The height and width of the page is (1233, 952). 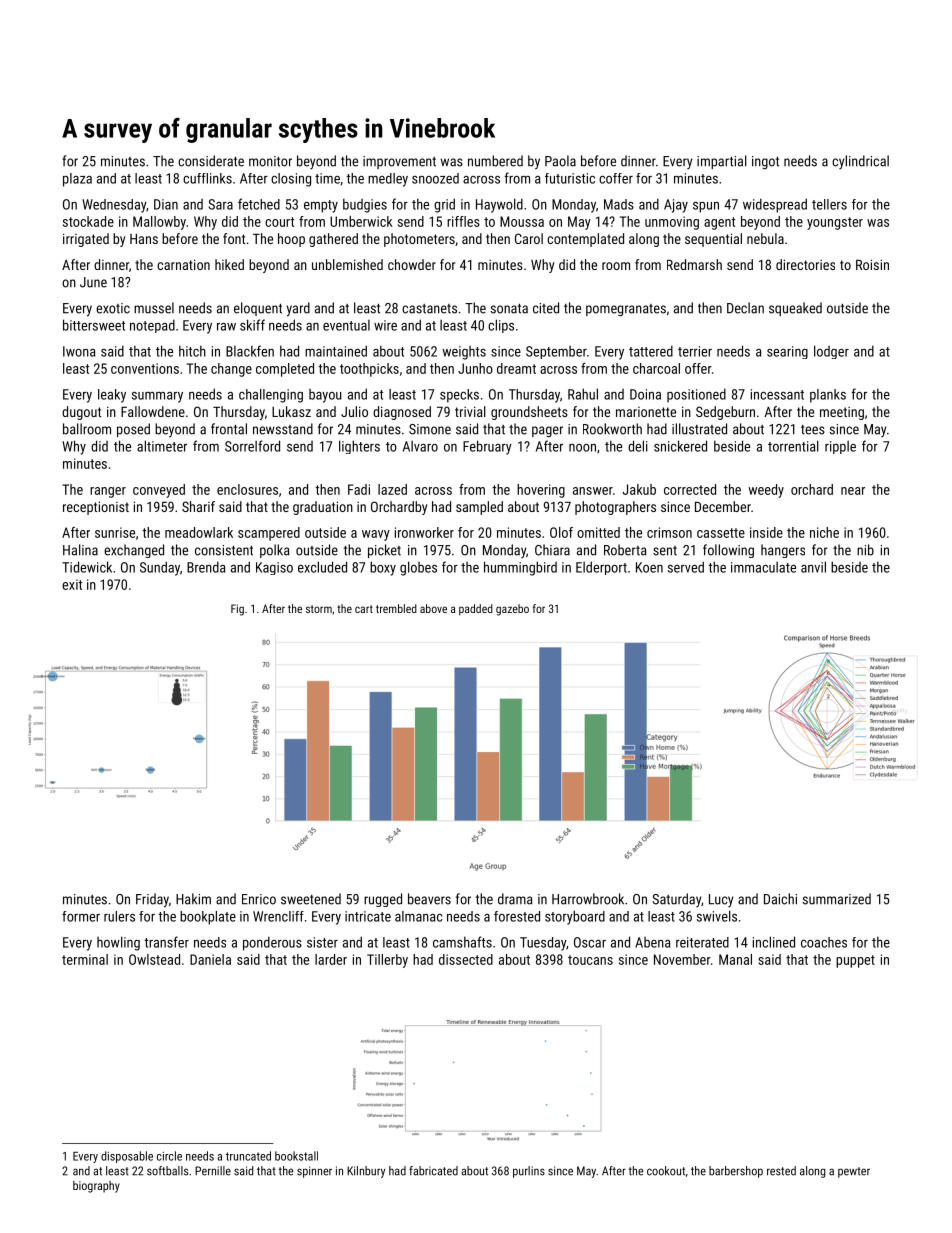 What do you see at coordinates (601, 568) in the page?
I see `Elderport` at bounding box center [601, 568].
